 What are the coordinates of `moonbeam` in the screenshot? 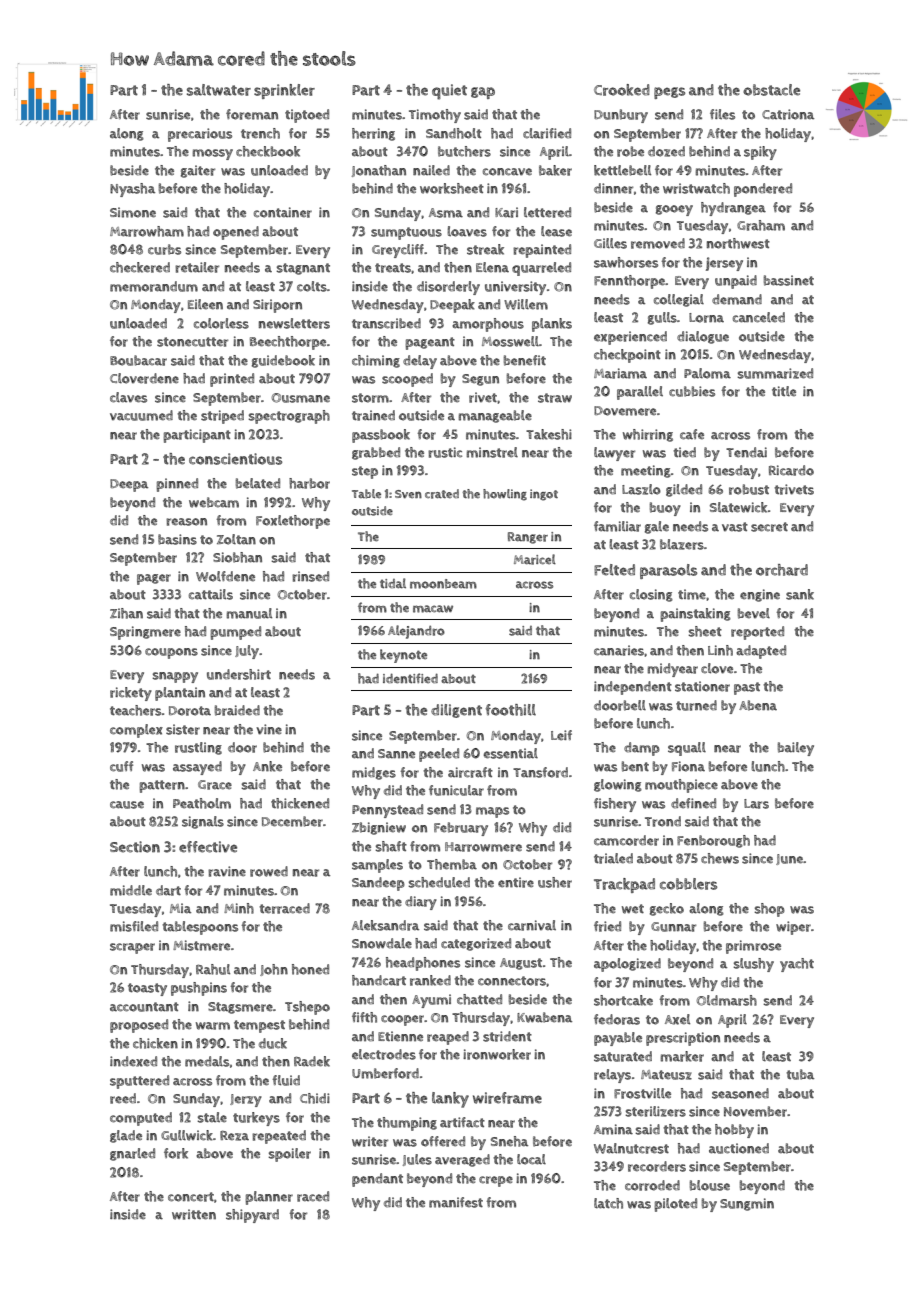 It's located at (443, 584).
